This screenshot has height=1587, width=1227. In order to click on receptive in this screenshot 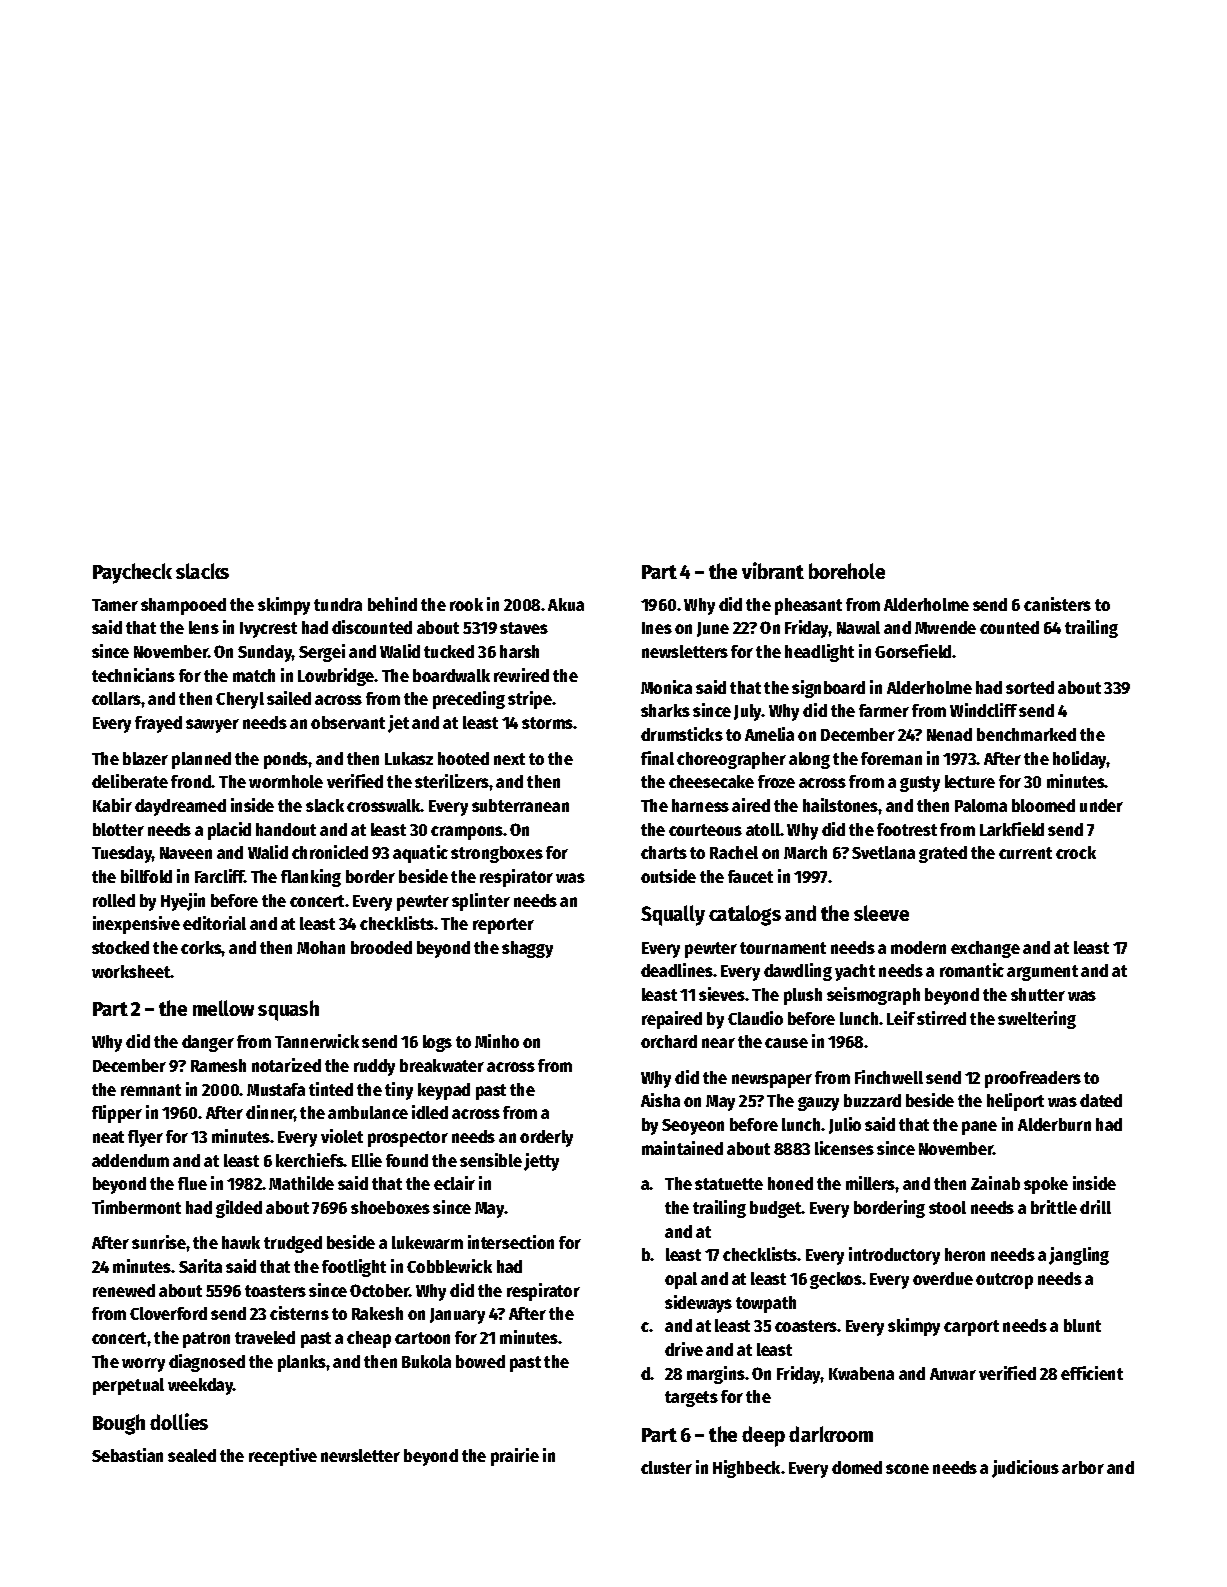, I will do `click(283, 1457)`.
